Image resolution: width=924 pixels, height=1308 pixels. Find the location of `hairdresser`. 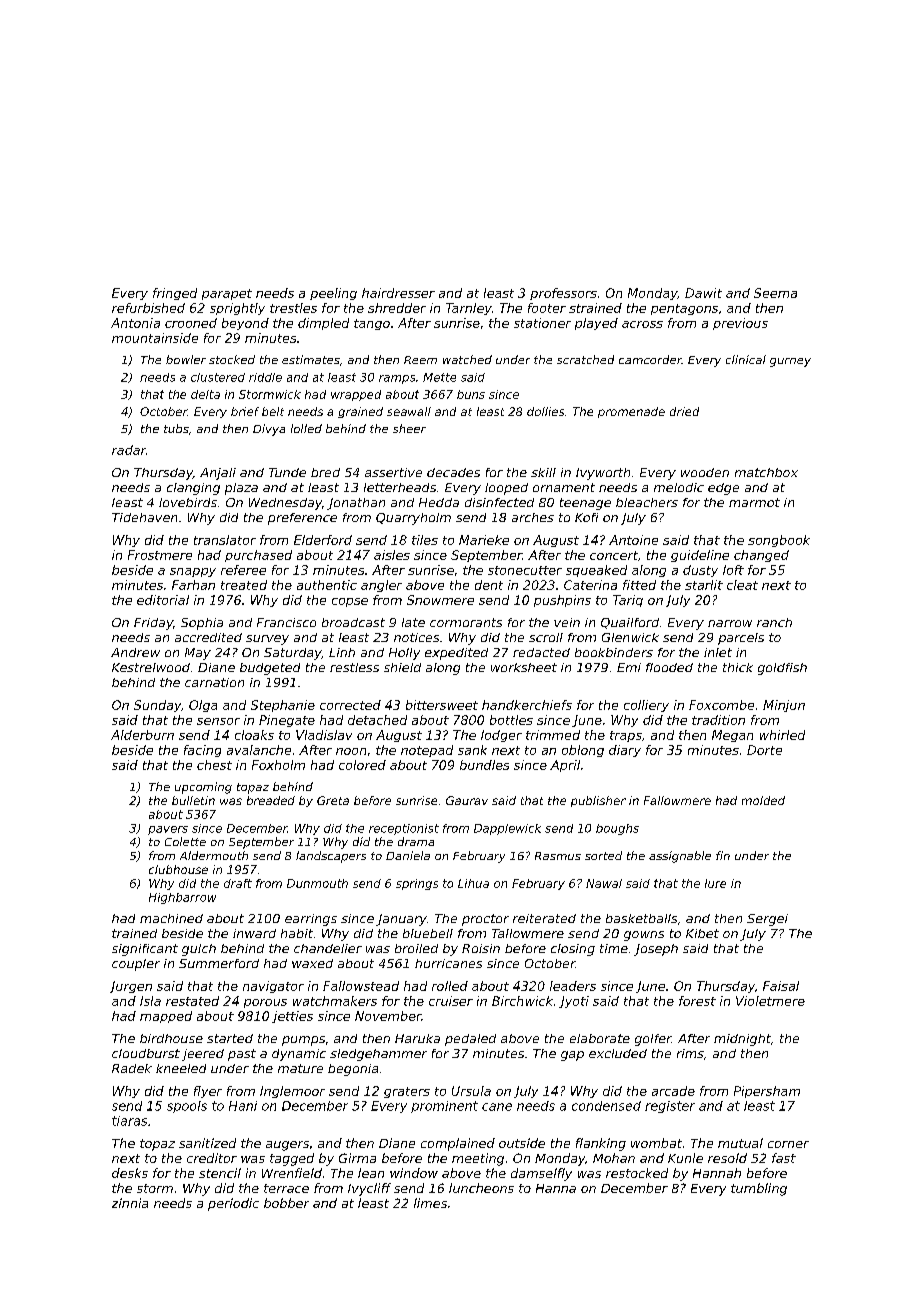

hairdresser is located at coordinates (398, 293).
